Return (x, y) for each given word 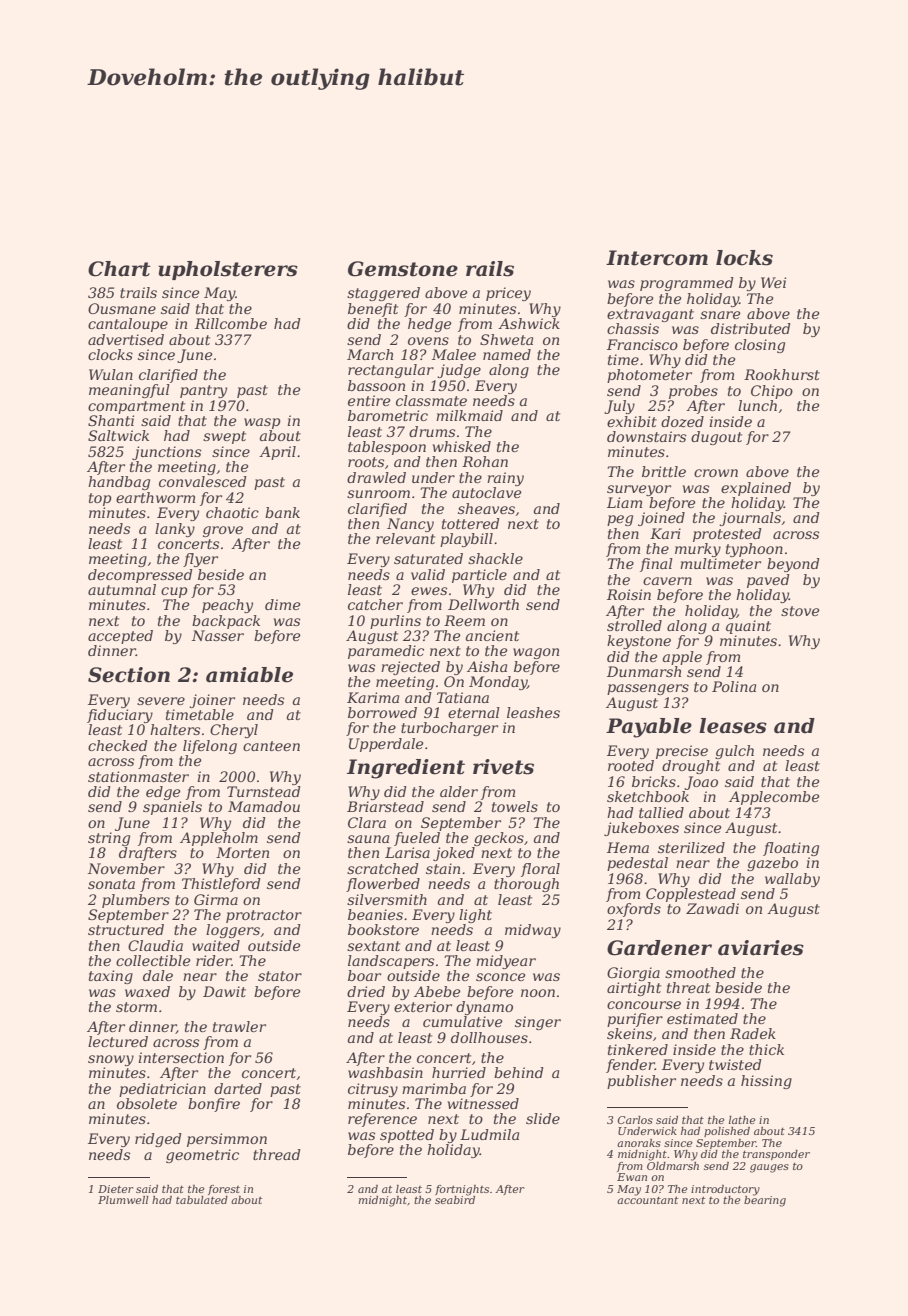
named (507, 354)
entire (369, 400)
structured (126, 929)
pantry (203, 391)
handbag (119, 483)
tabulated (202, 1200)
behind (519, 1072)
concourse (644, 1005)
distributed (751, 328)
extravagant (650, 315)
